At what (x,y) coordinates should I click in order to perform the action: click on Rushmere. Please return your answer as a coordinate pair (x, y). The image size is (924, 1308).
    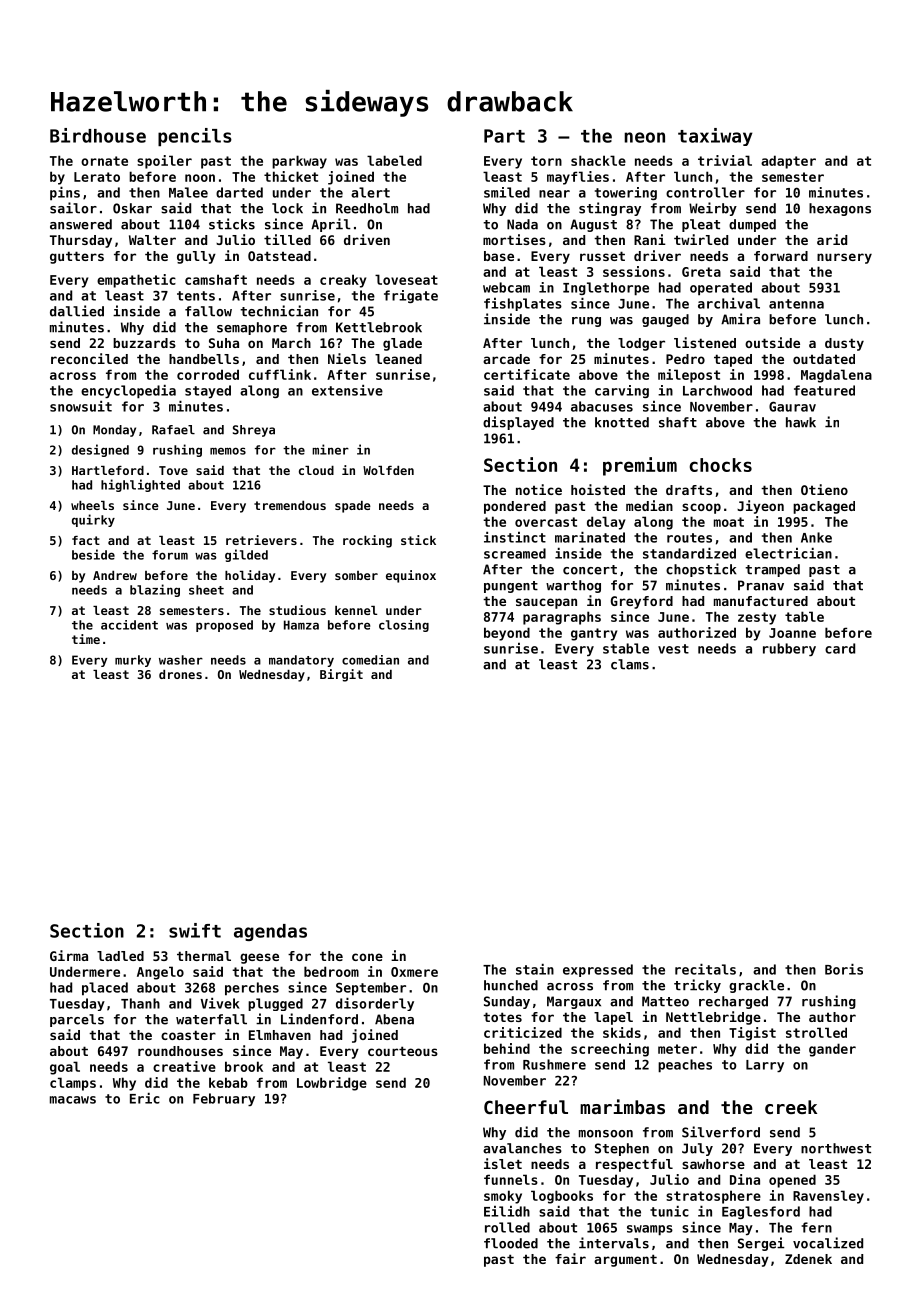
    Looking at the image, I should click on (554, 1064).
